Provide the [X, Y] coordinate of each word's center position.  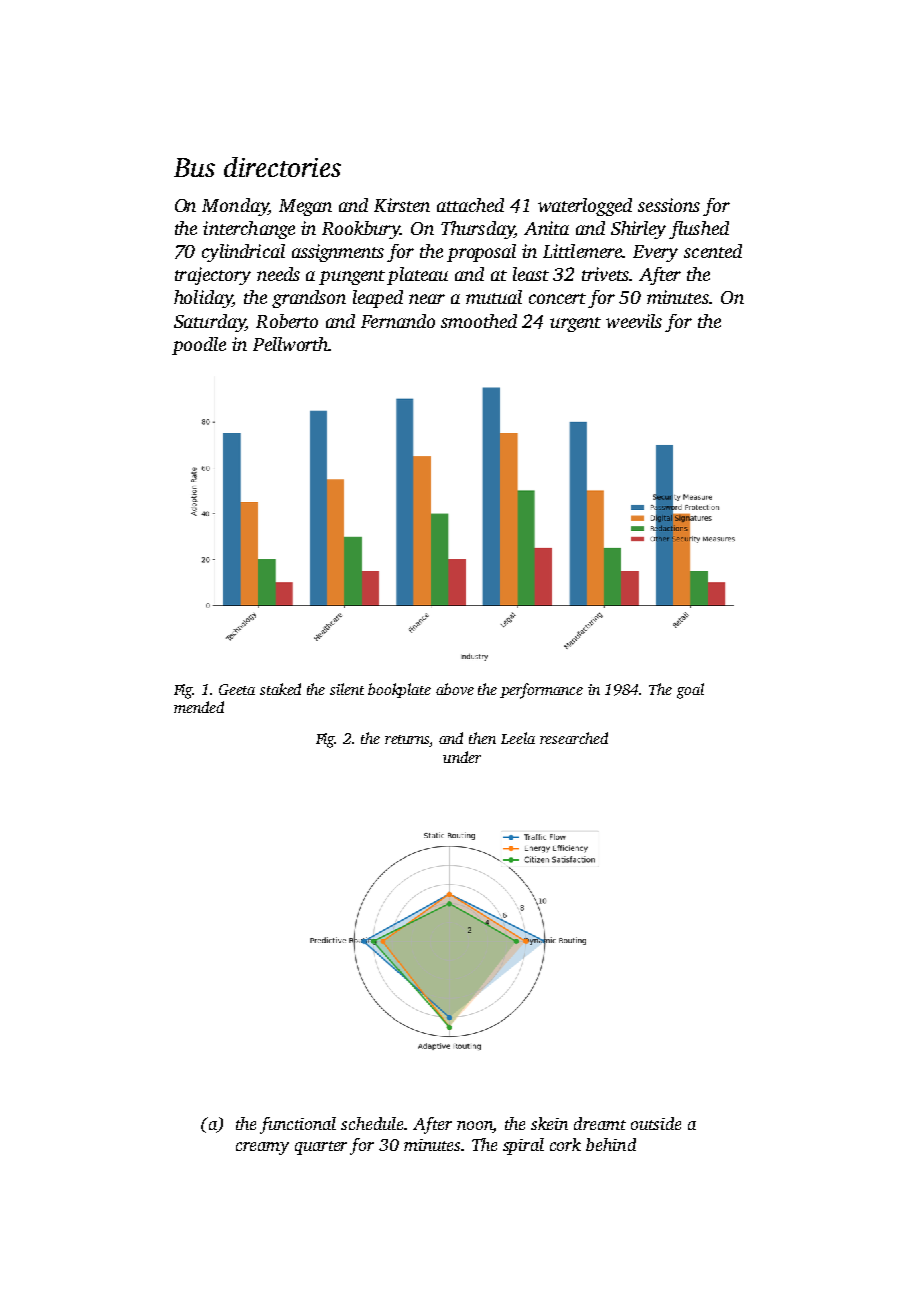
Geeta [237, 689]
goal [690, 691]
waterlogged [585, 207]
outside [656, 1123]
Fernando [398, 321]
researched [574, 738]
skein [549, 1123]
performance [541, 691]
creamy [262, 1148]
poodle [199, 346]
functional [298, 1125]
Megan [305, 207]
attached [470, 205]
